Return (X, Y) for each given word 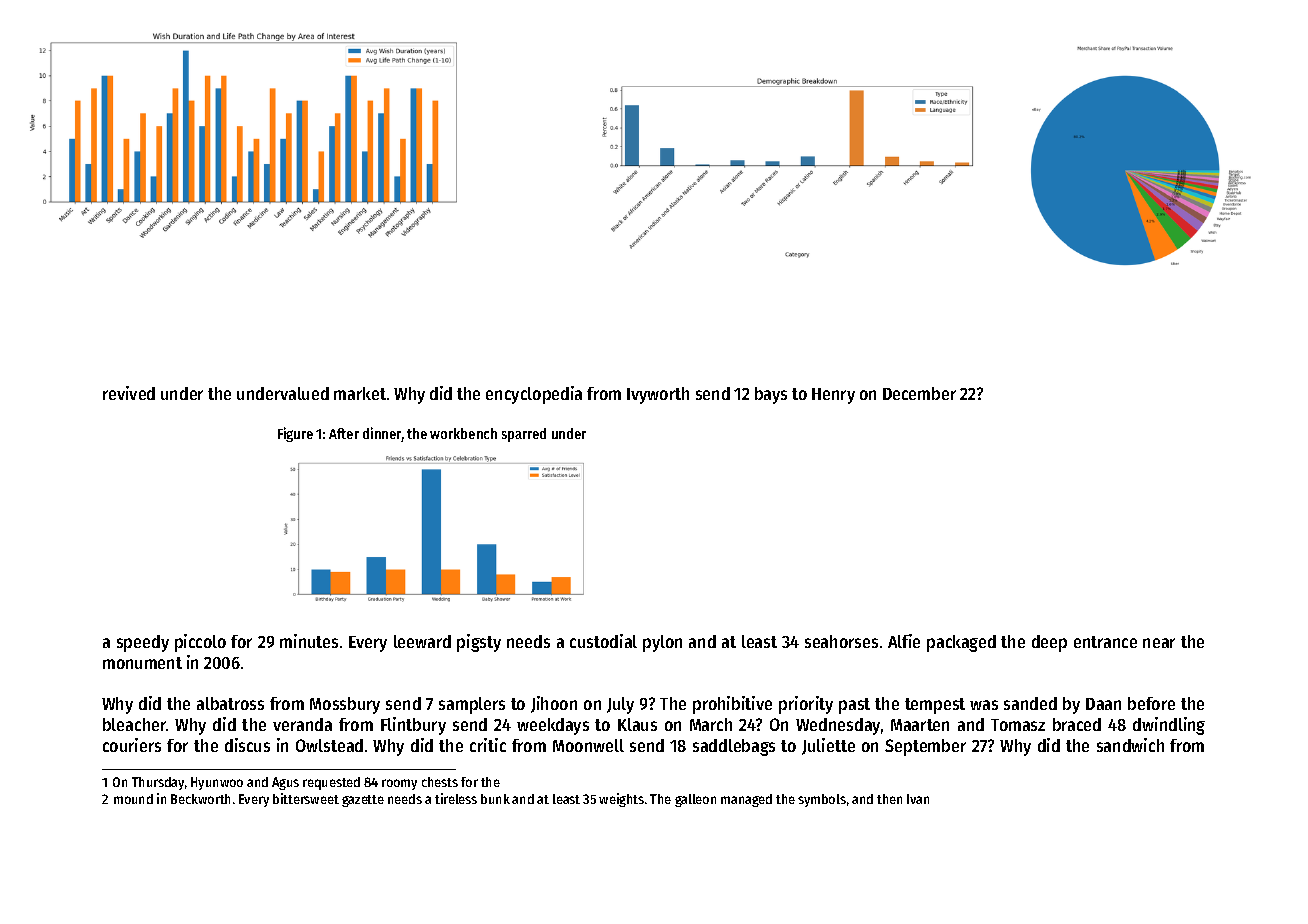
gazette (363, 801)
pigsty (479, 643)
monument (142, 663)
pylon (662, 643)
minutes (309, 641)
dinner (382, 434)
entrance (1105, 642)
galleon (695, 800)
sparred (524, 435)
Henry (833, 396)
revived (129, 393)
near (1159, 643)
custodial (603, 641)
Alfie (904, 641)
